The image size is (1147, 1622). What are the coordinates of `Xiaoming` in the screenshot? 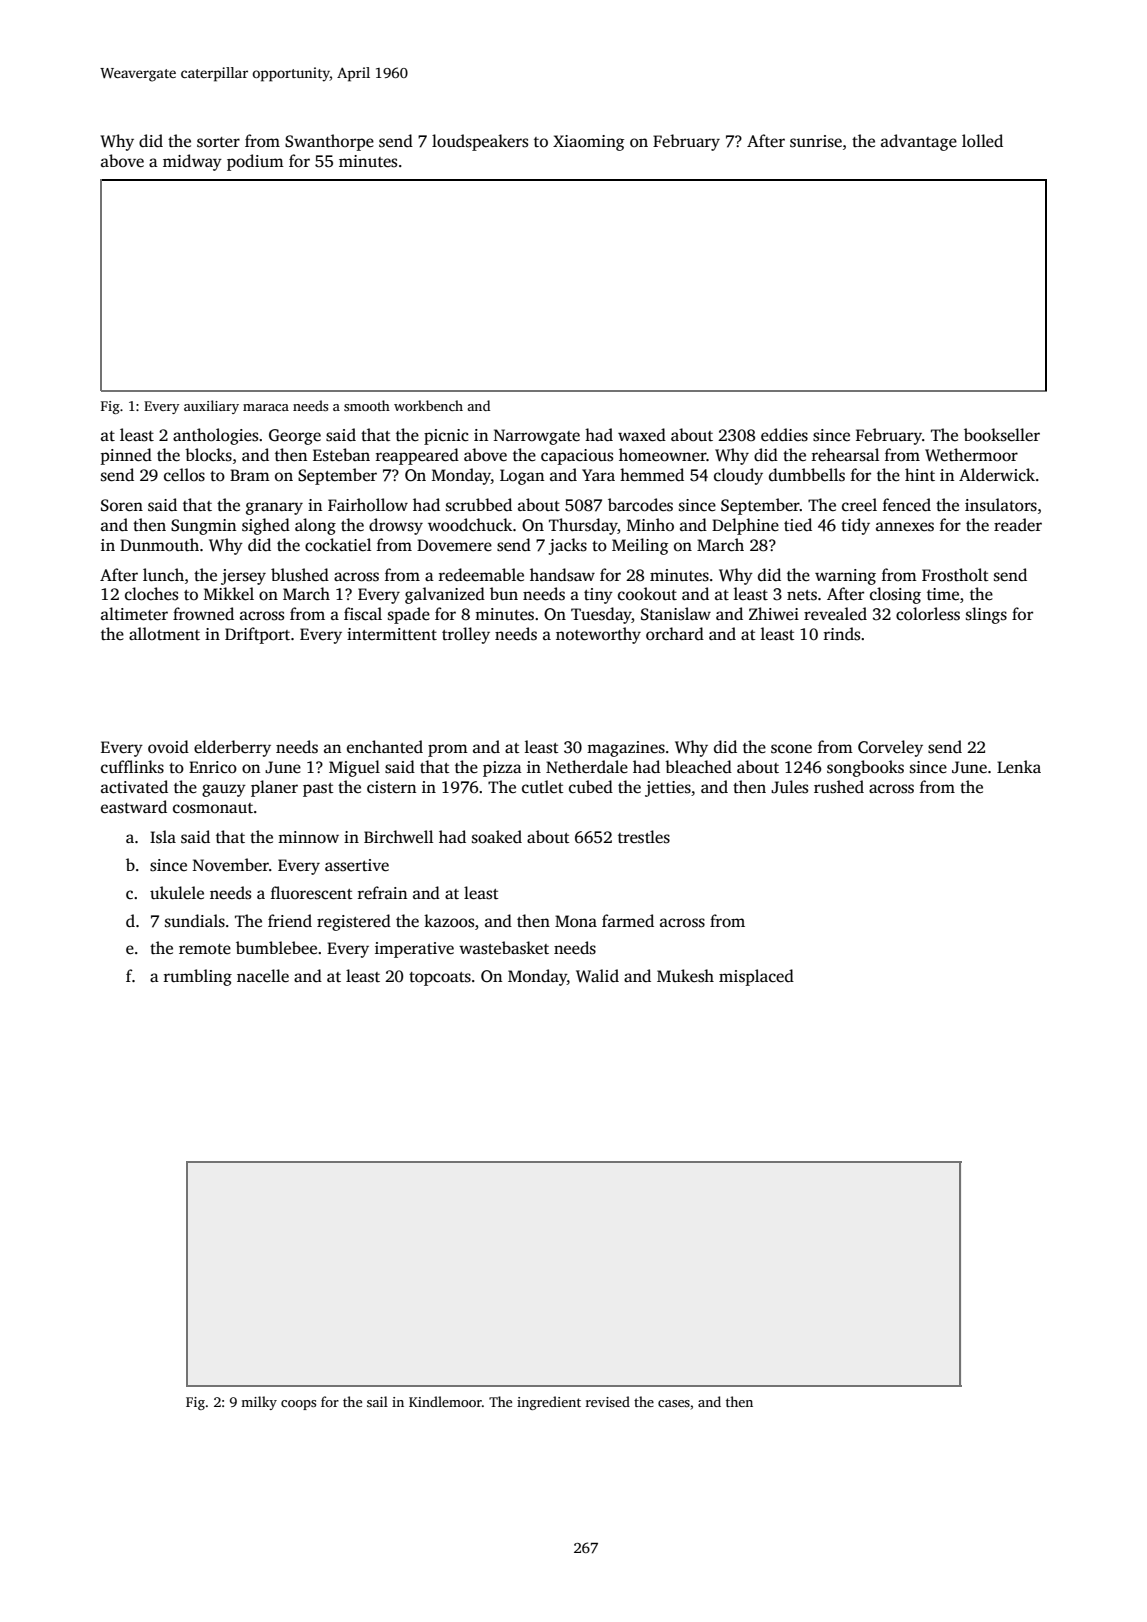 It's located at (588, 143).
